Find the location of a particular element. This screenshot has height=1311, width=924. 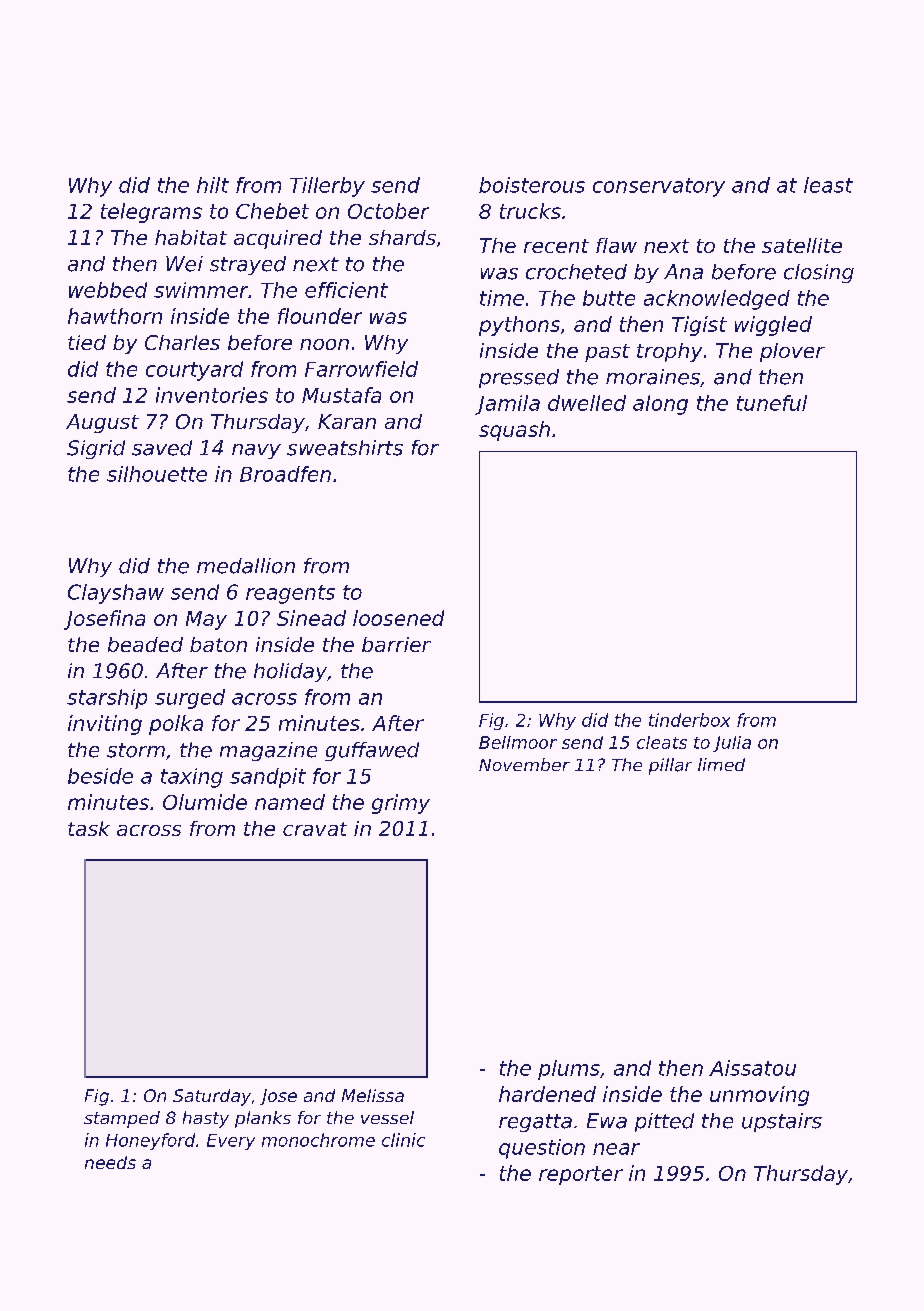

barrier is located at coordinates (396, 644).
